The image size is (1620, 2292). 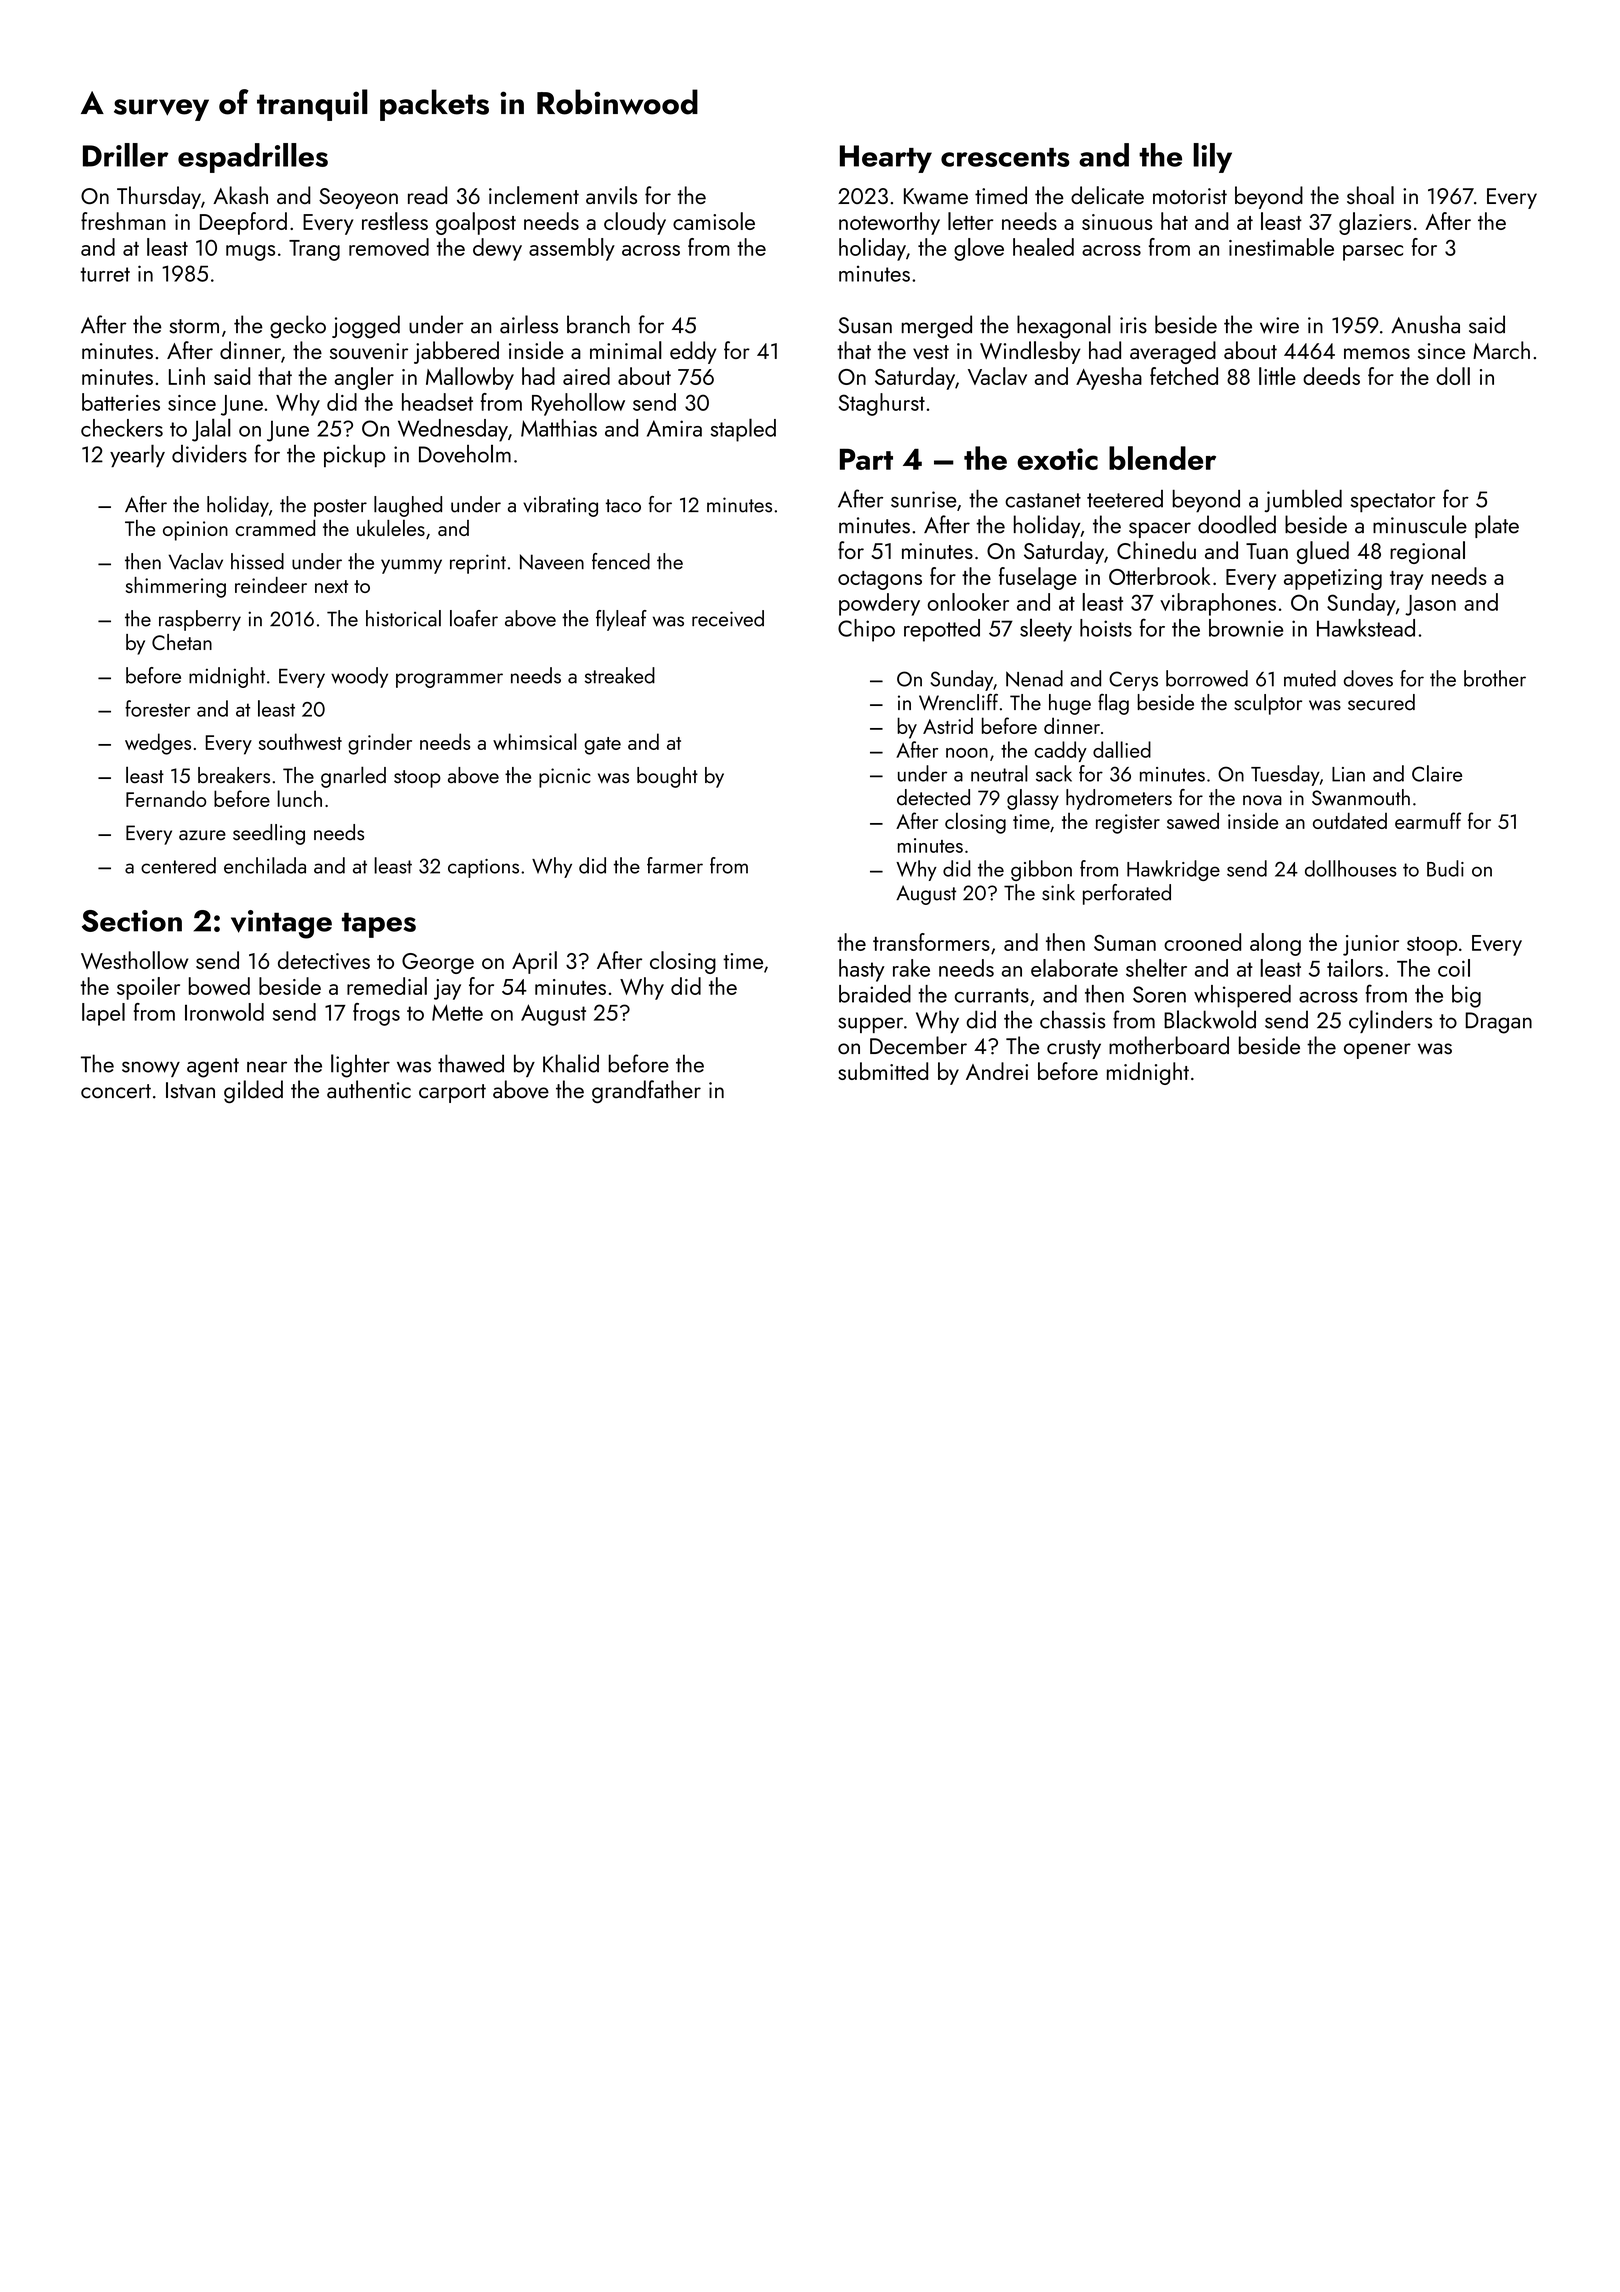 What do you see at coordinates (253, 158) in the image?
I see `espadrilles` at bounding box center [253, 158].
